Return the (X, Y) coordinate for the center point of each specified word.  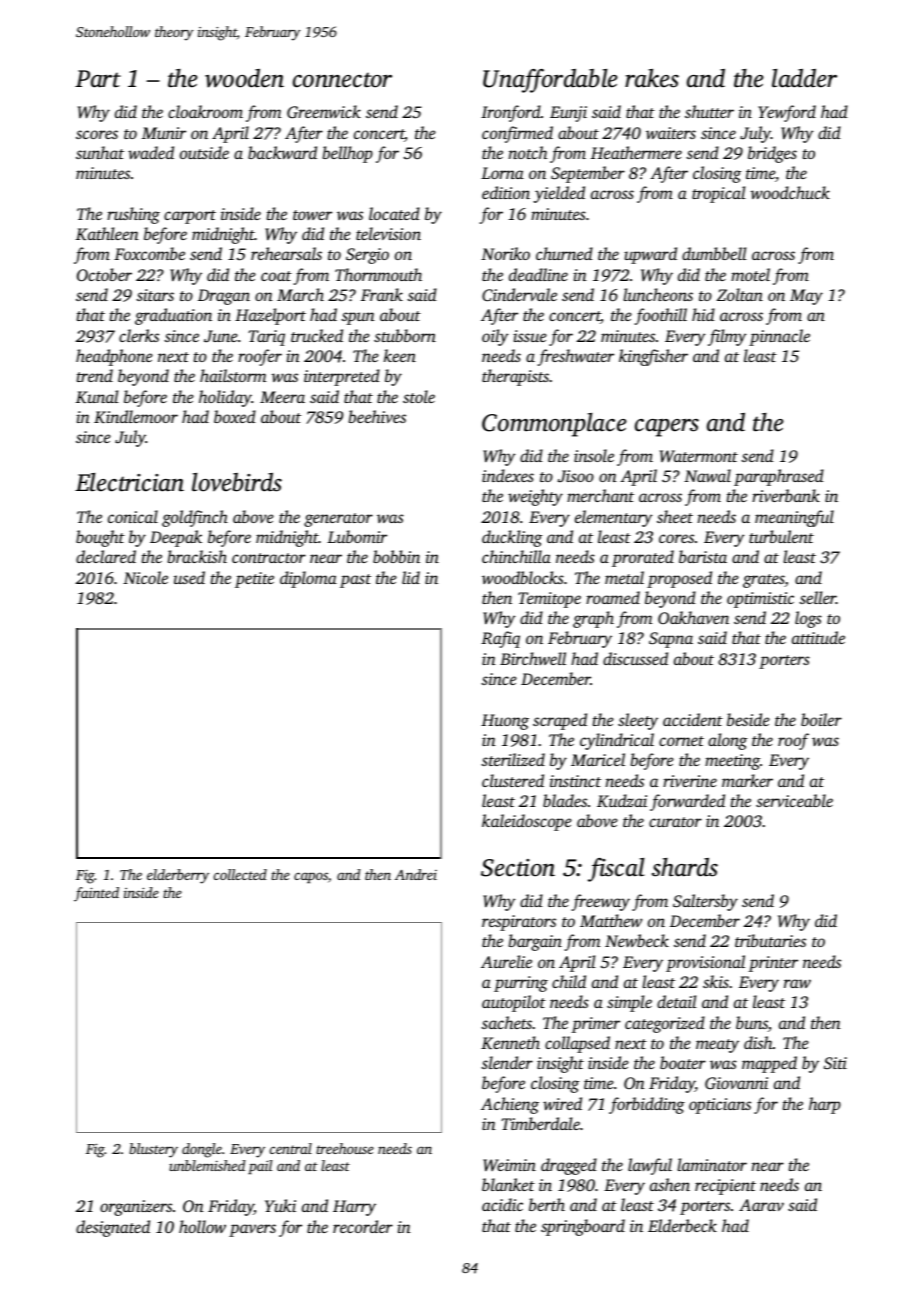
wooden (244, 78)
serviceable (794, 800)
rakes (652, 78)
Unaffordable (550, 81)
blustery (153, 1150)
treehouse (345, 1148)
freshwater (576, 357)
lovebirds (237, 482)
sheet (675, 516)
